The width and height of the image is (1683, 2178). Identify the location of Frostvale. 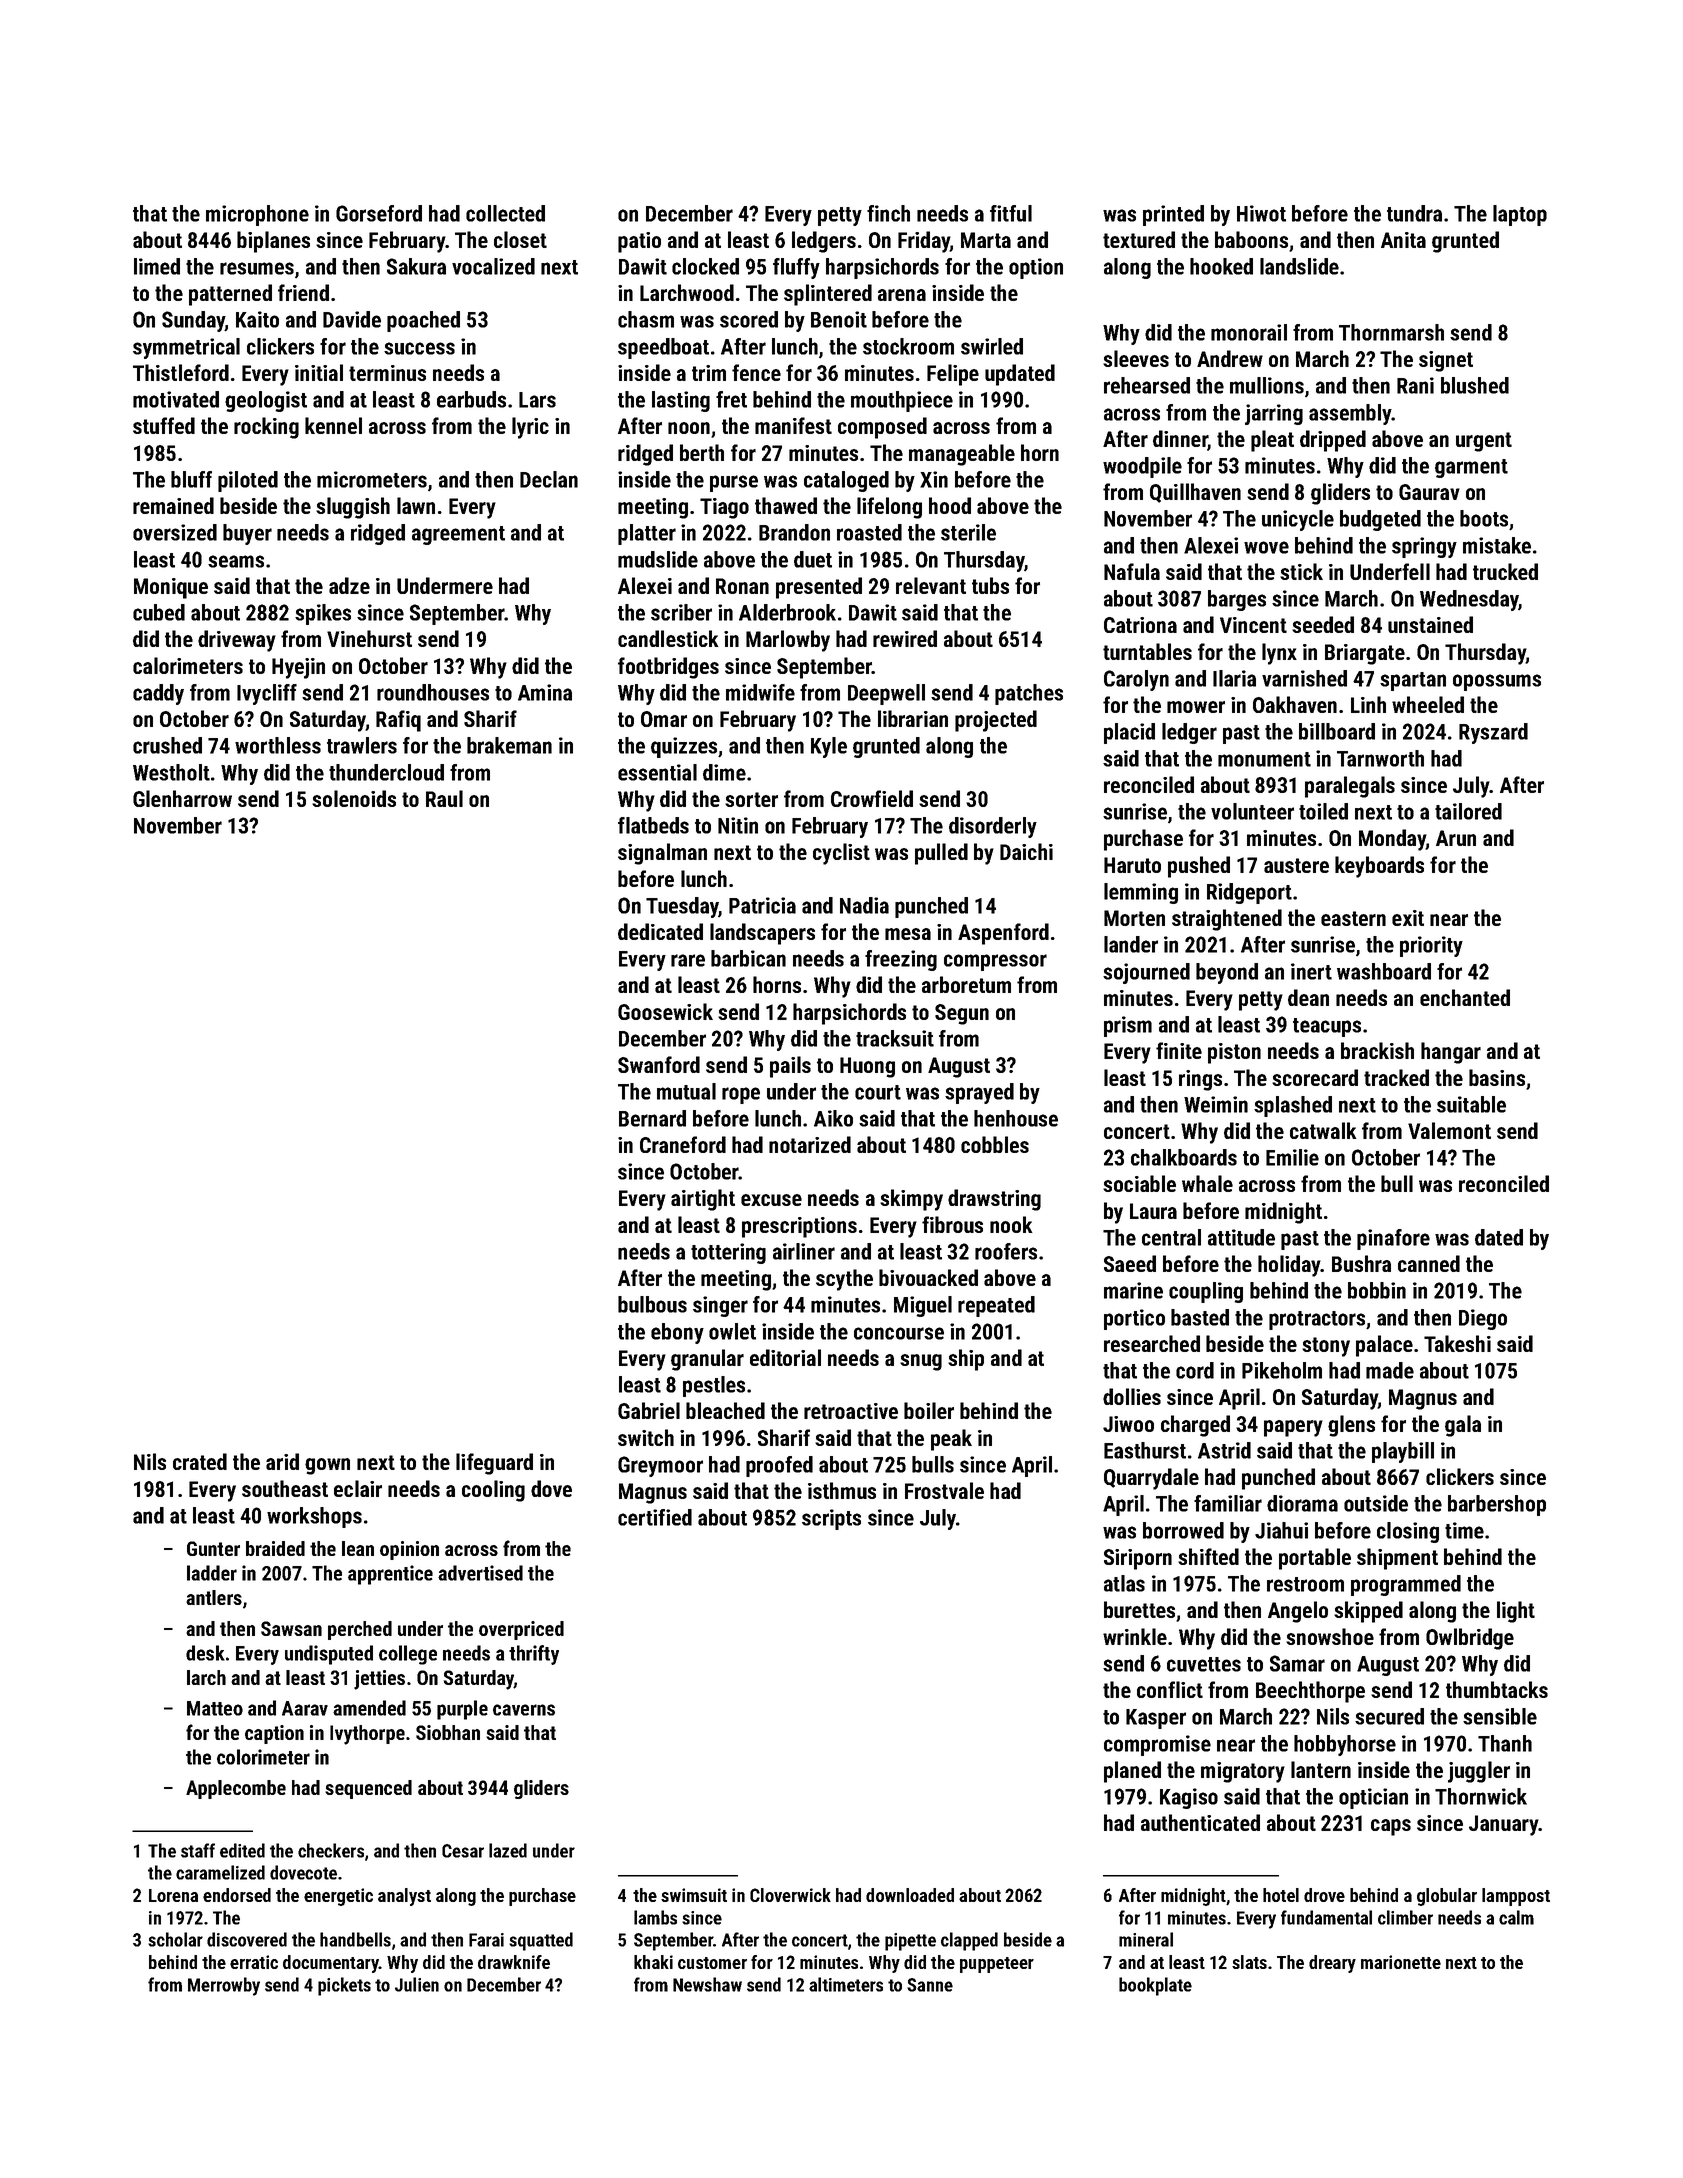
(944, 1490).
